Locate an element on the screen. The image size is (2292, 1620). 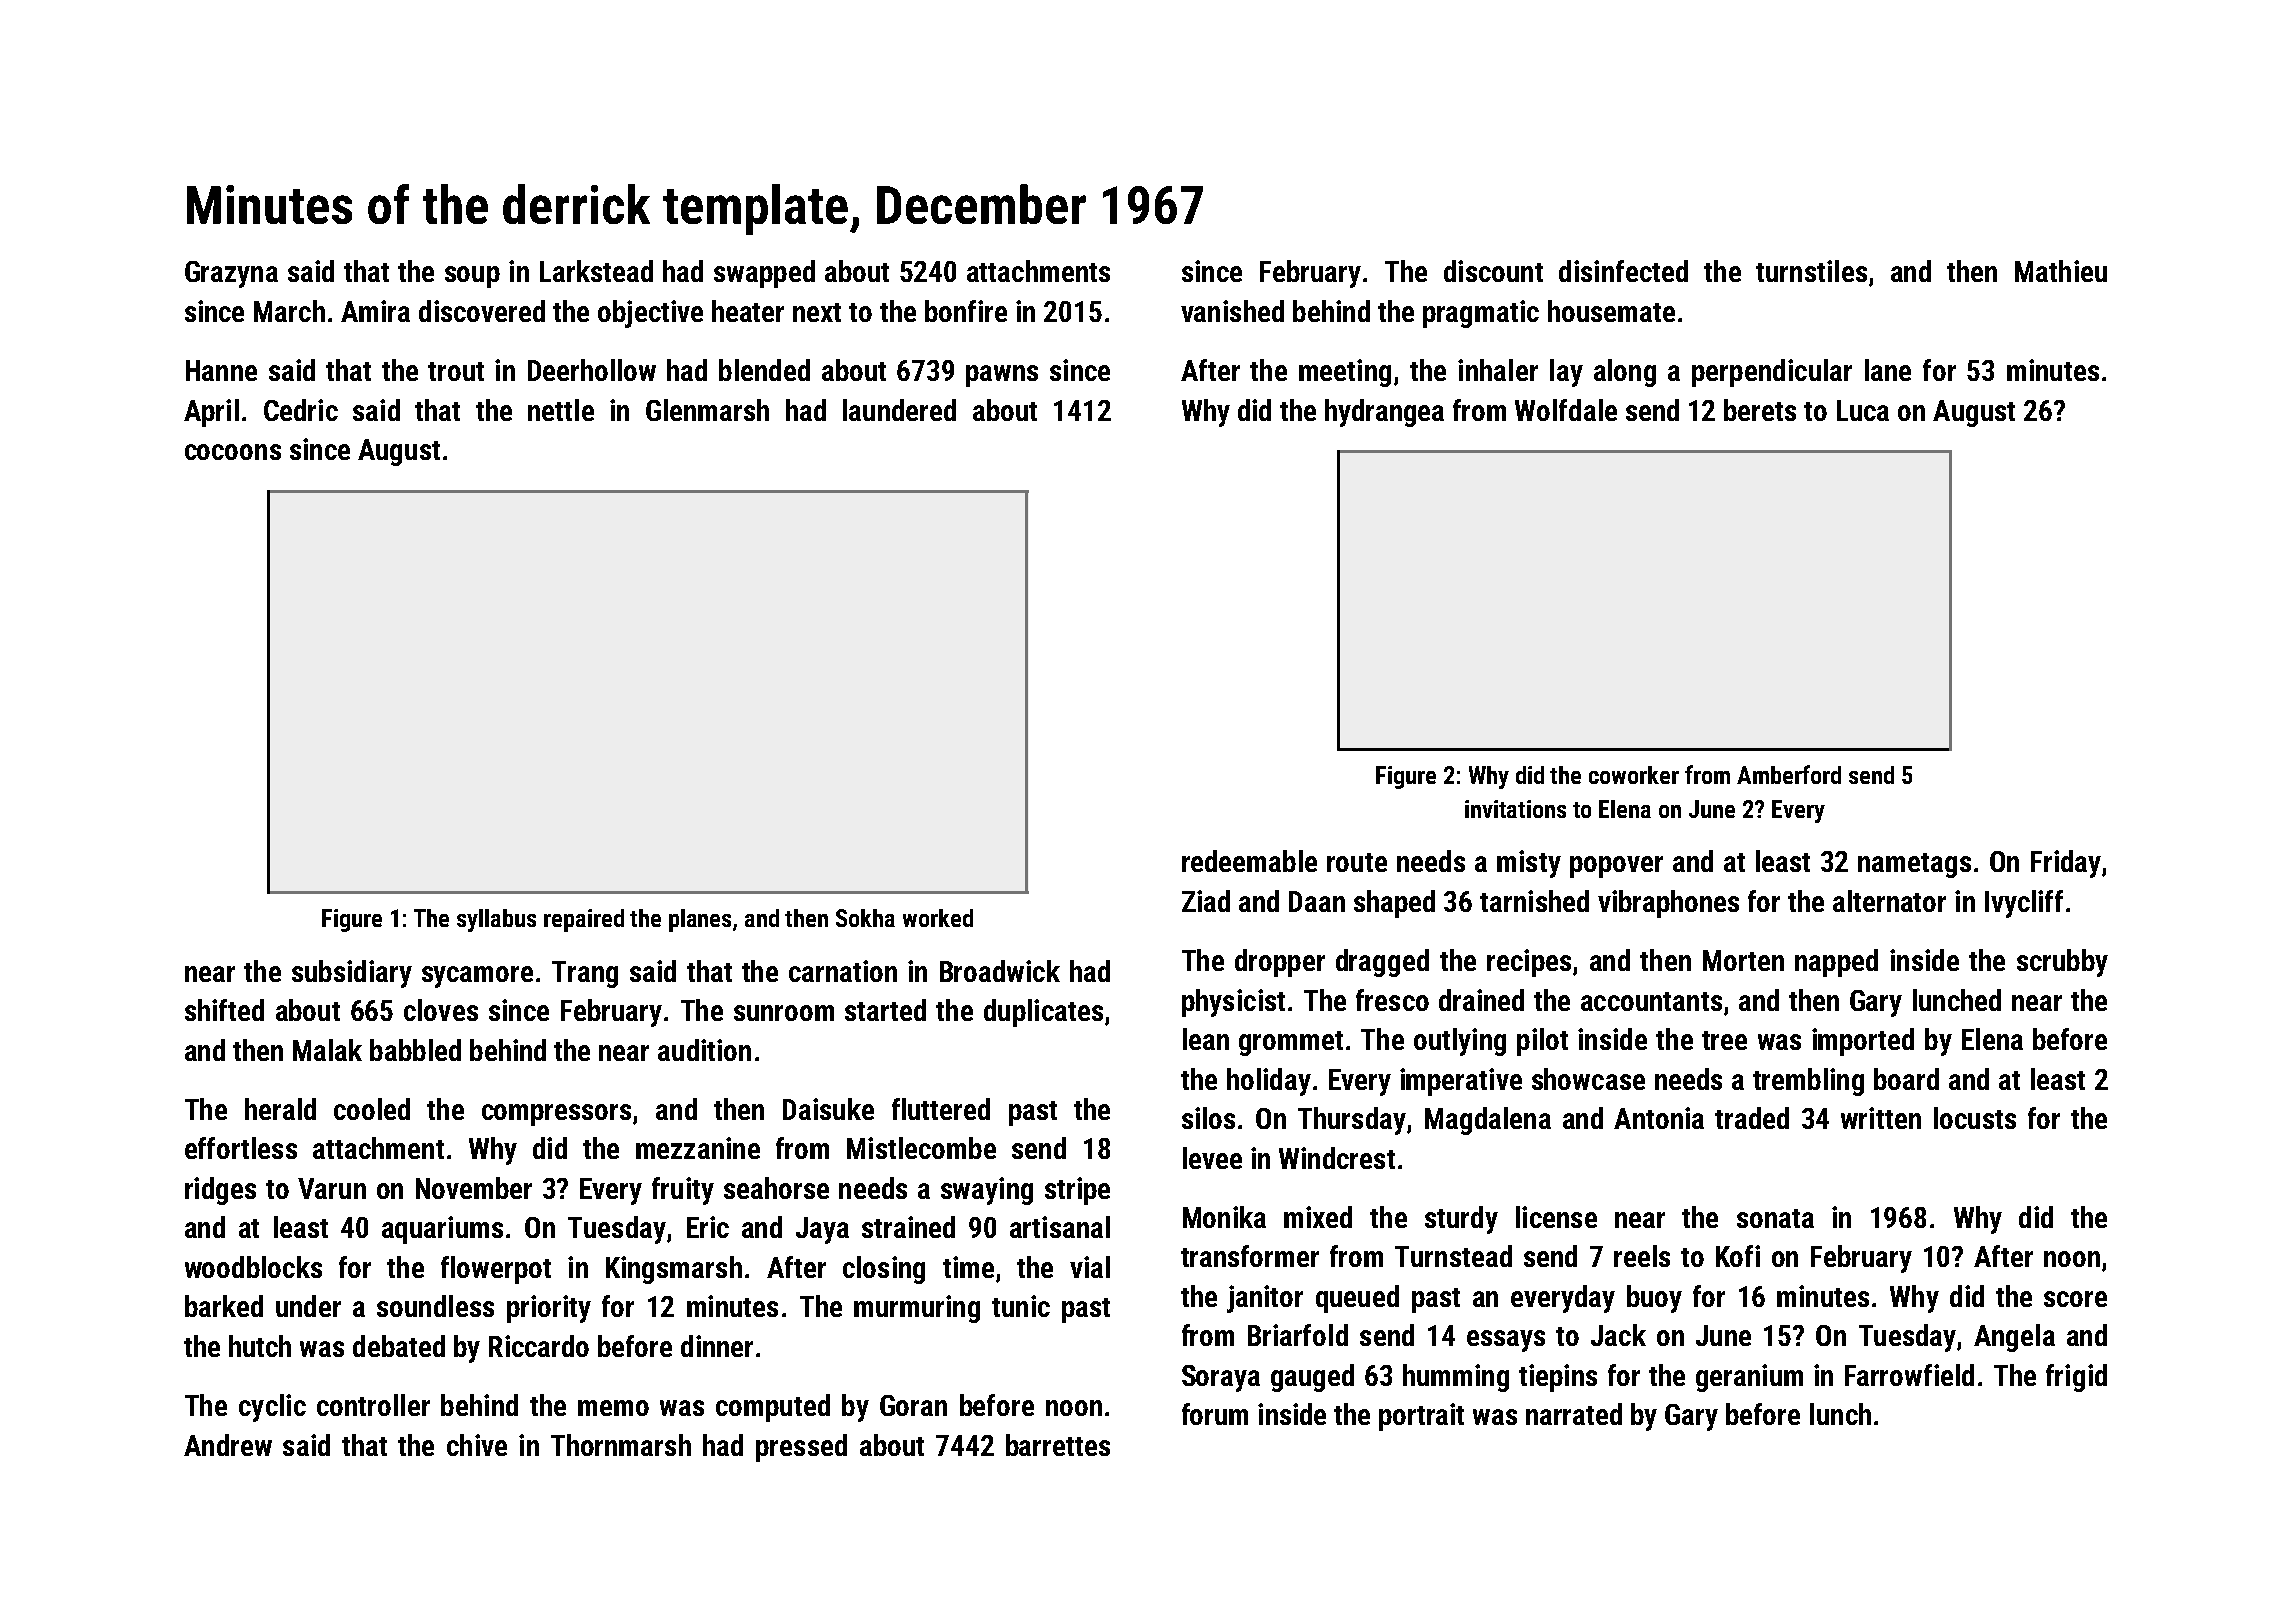
popover is located at coordinates (1616, 867).
